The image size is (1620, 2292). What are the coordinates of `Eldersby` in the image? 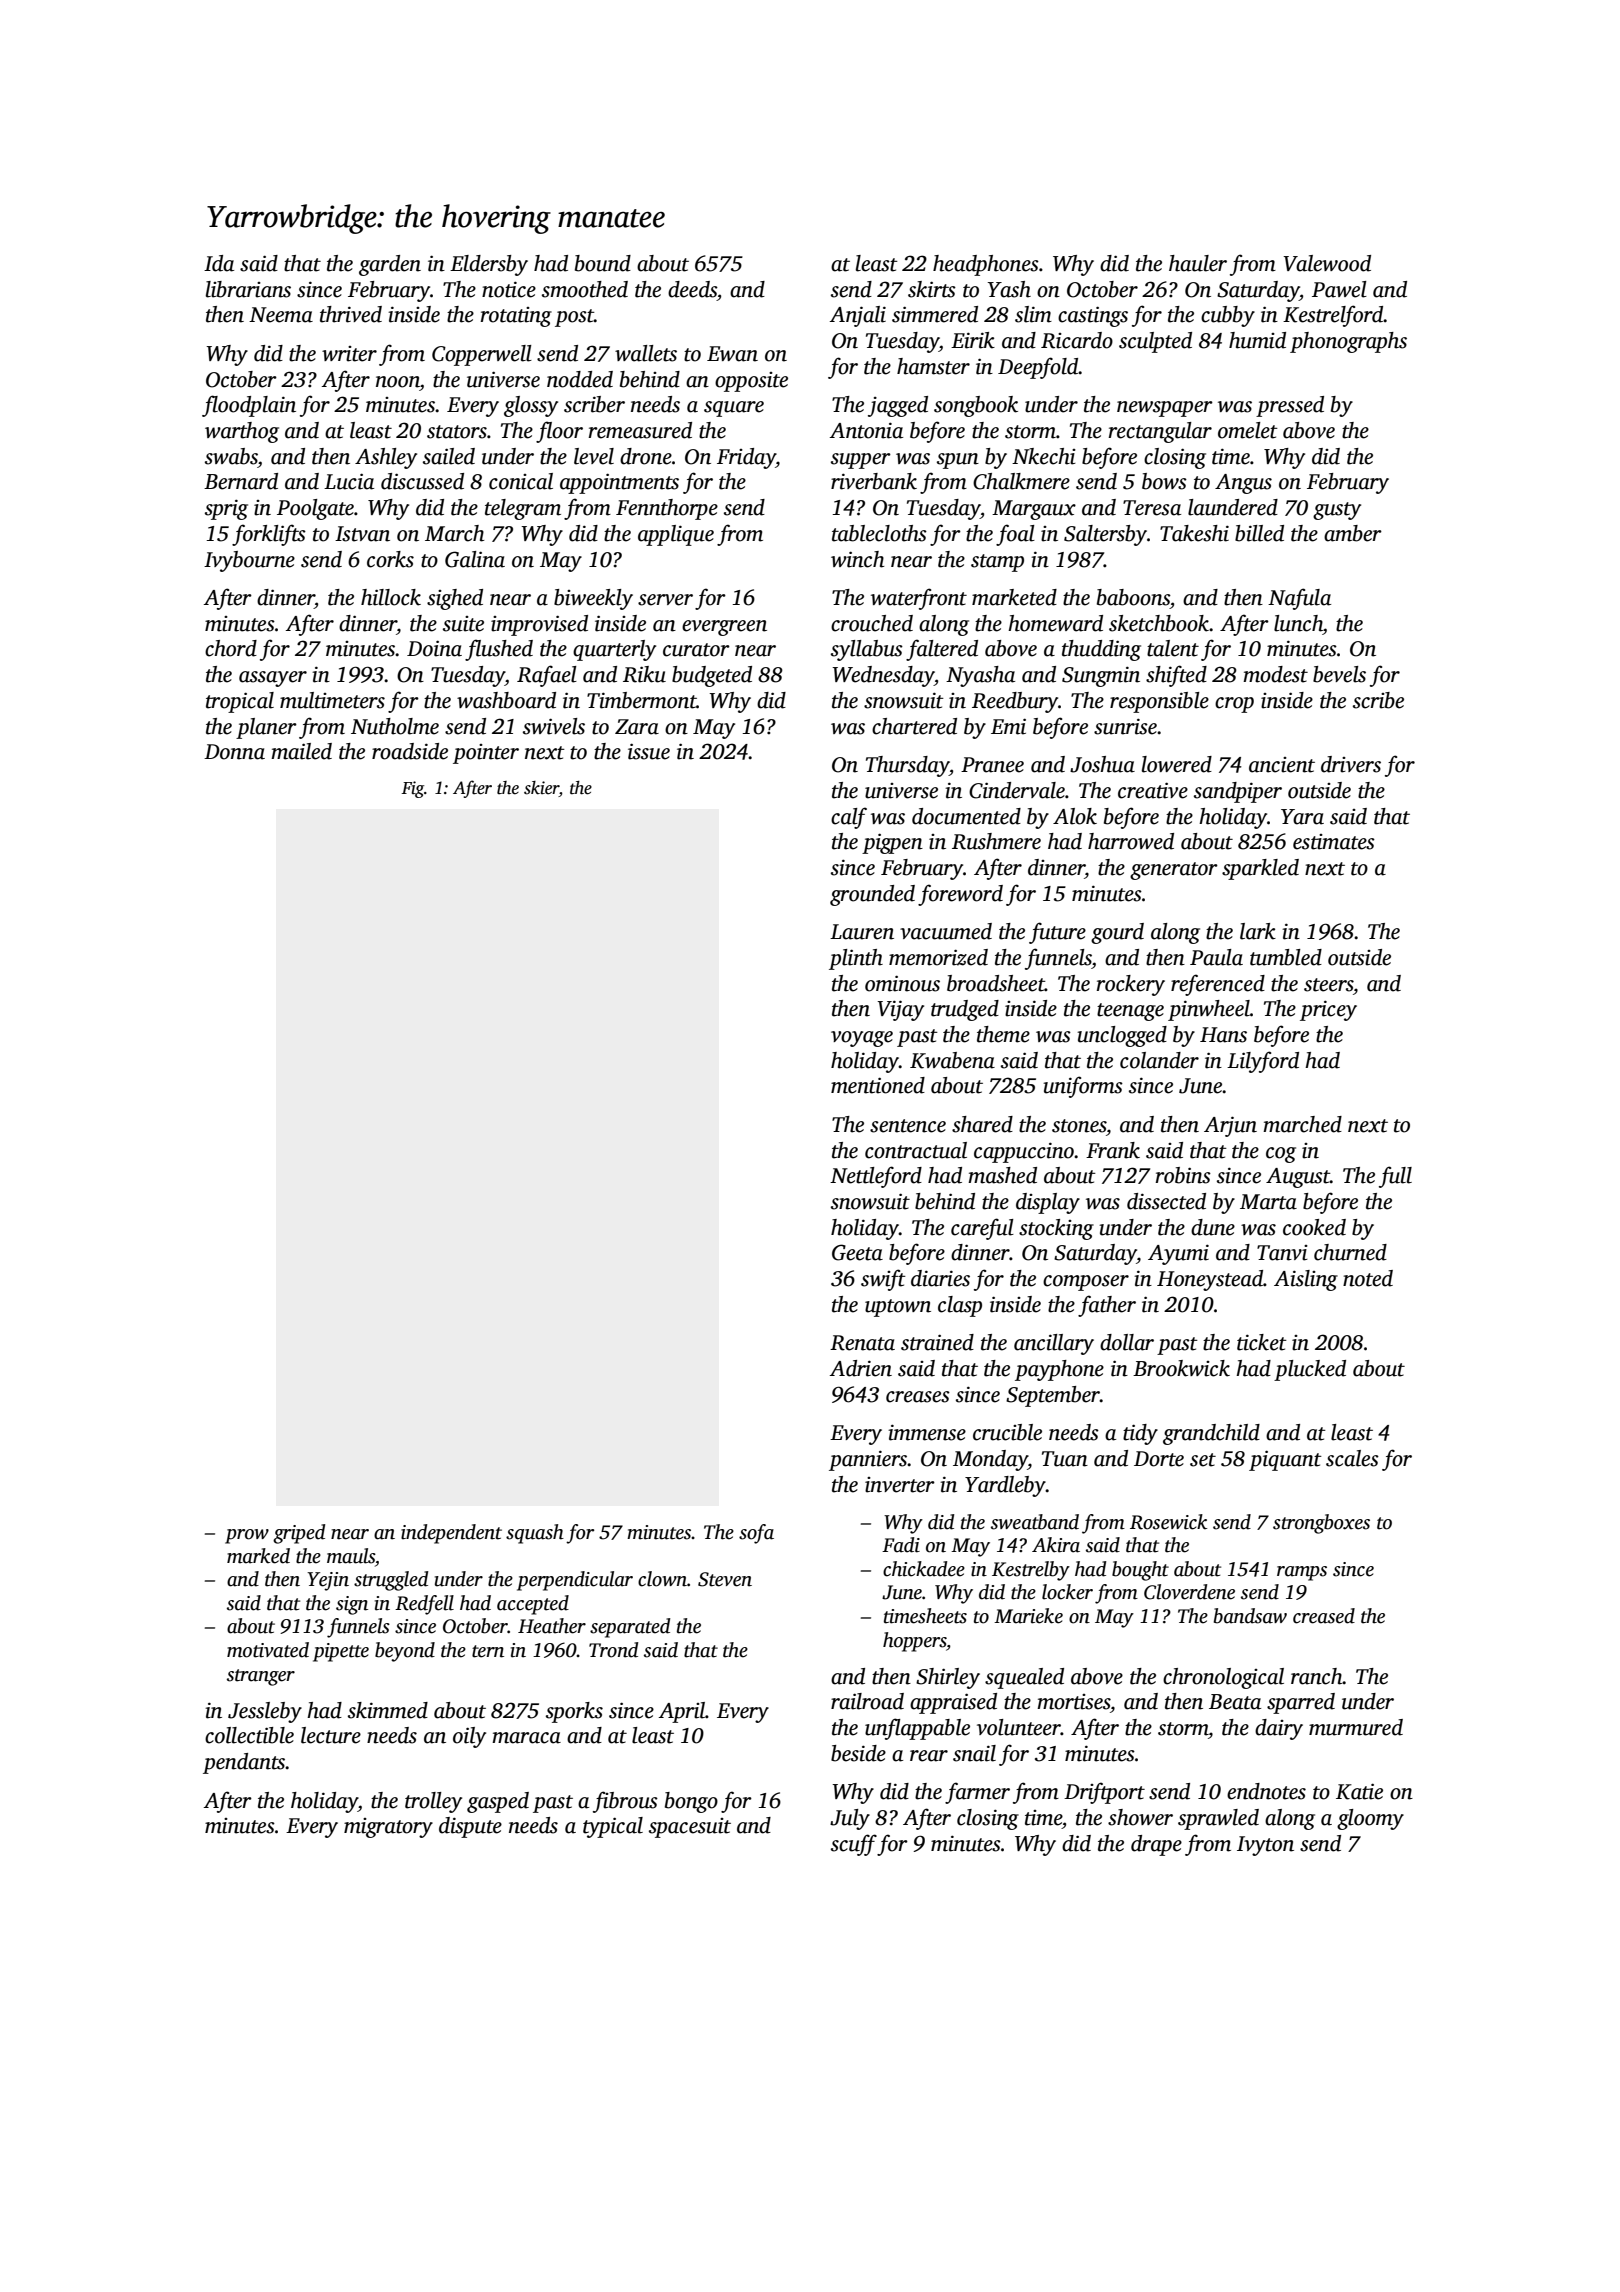 It's located at (489, 265).
